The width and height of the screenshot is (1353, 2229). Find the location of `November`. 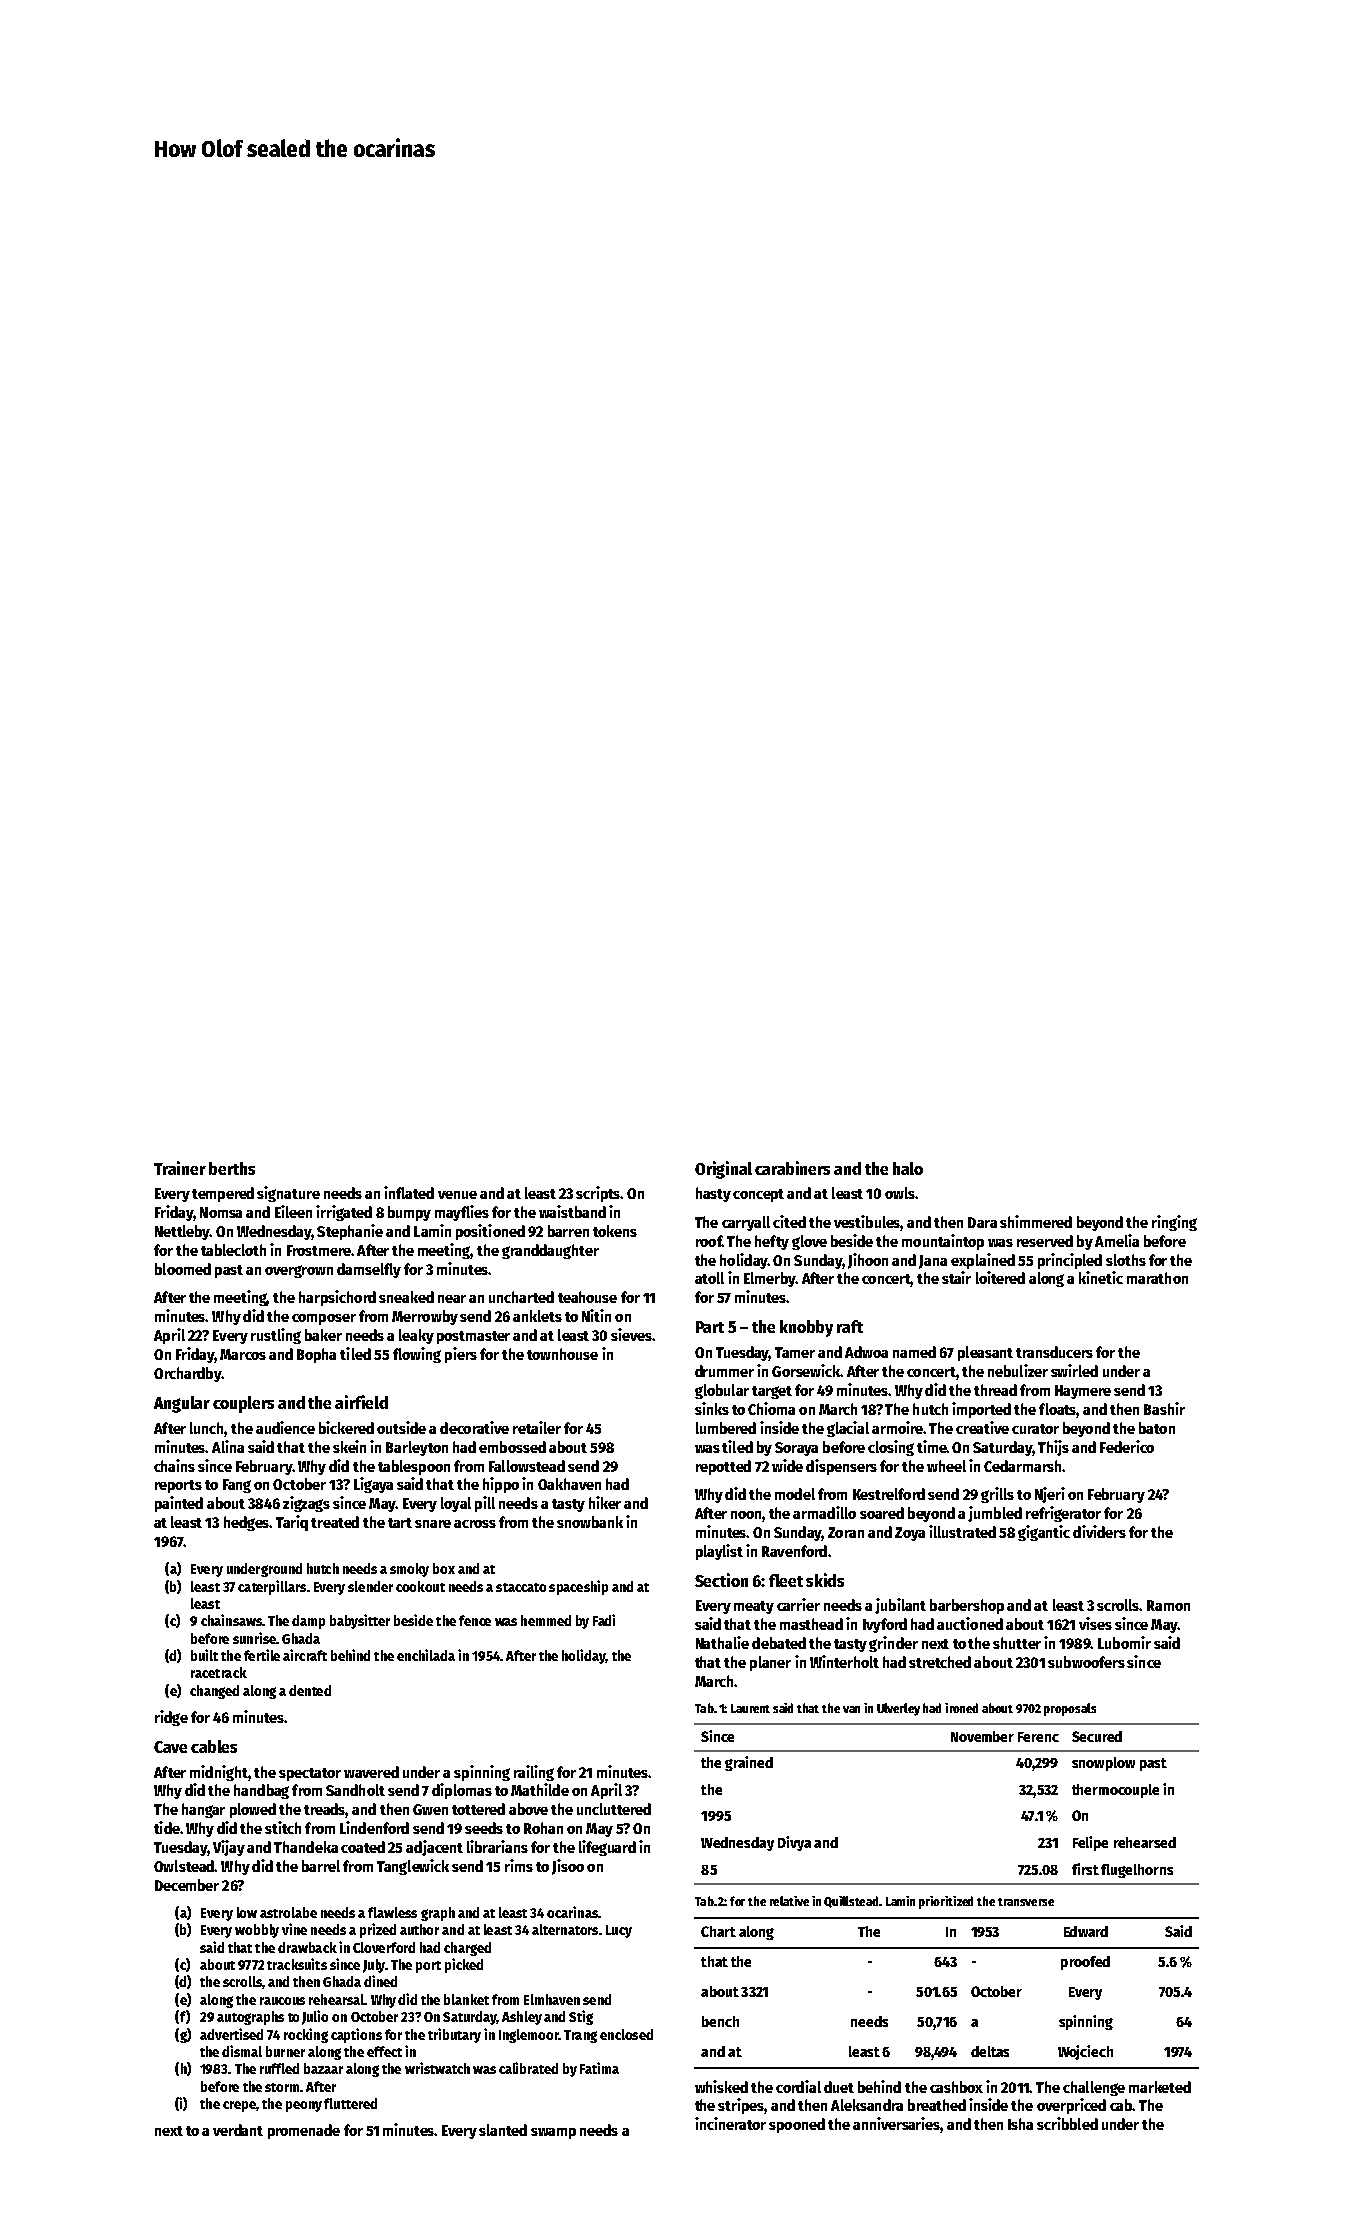

November is located at coordinates (982, 1736).
